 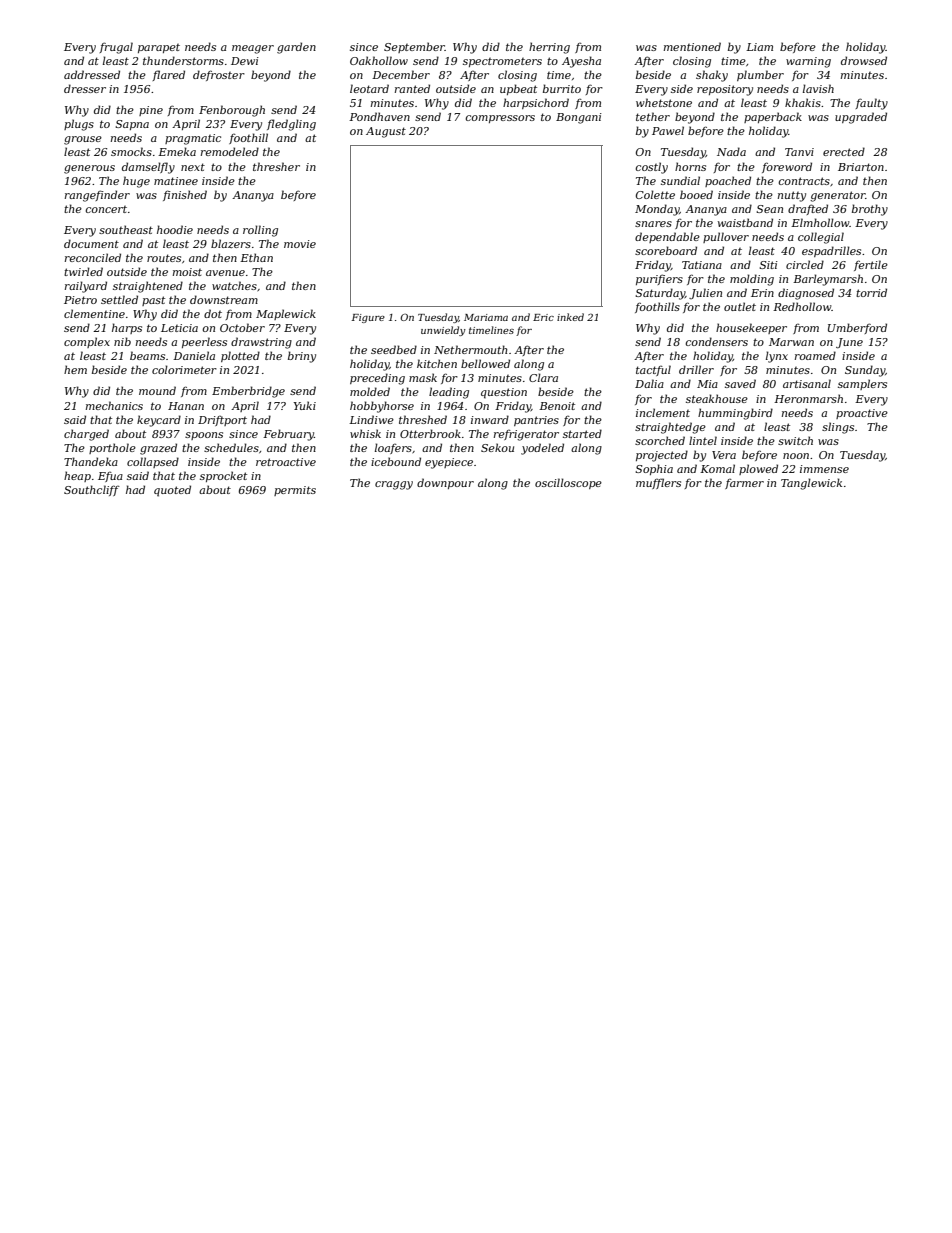 What do you see at coordinates (414, 47) in the document?
I see `September` at bounding box center [414, 47].
